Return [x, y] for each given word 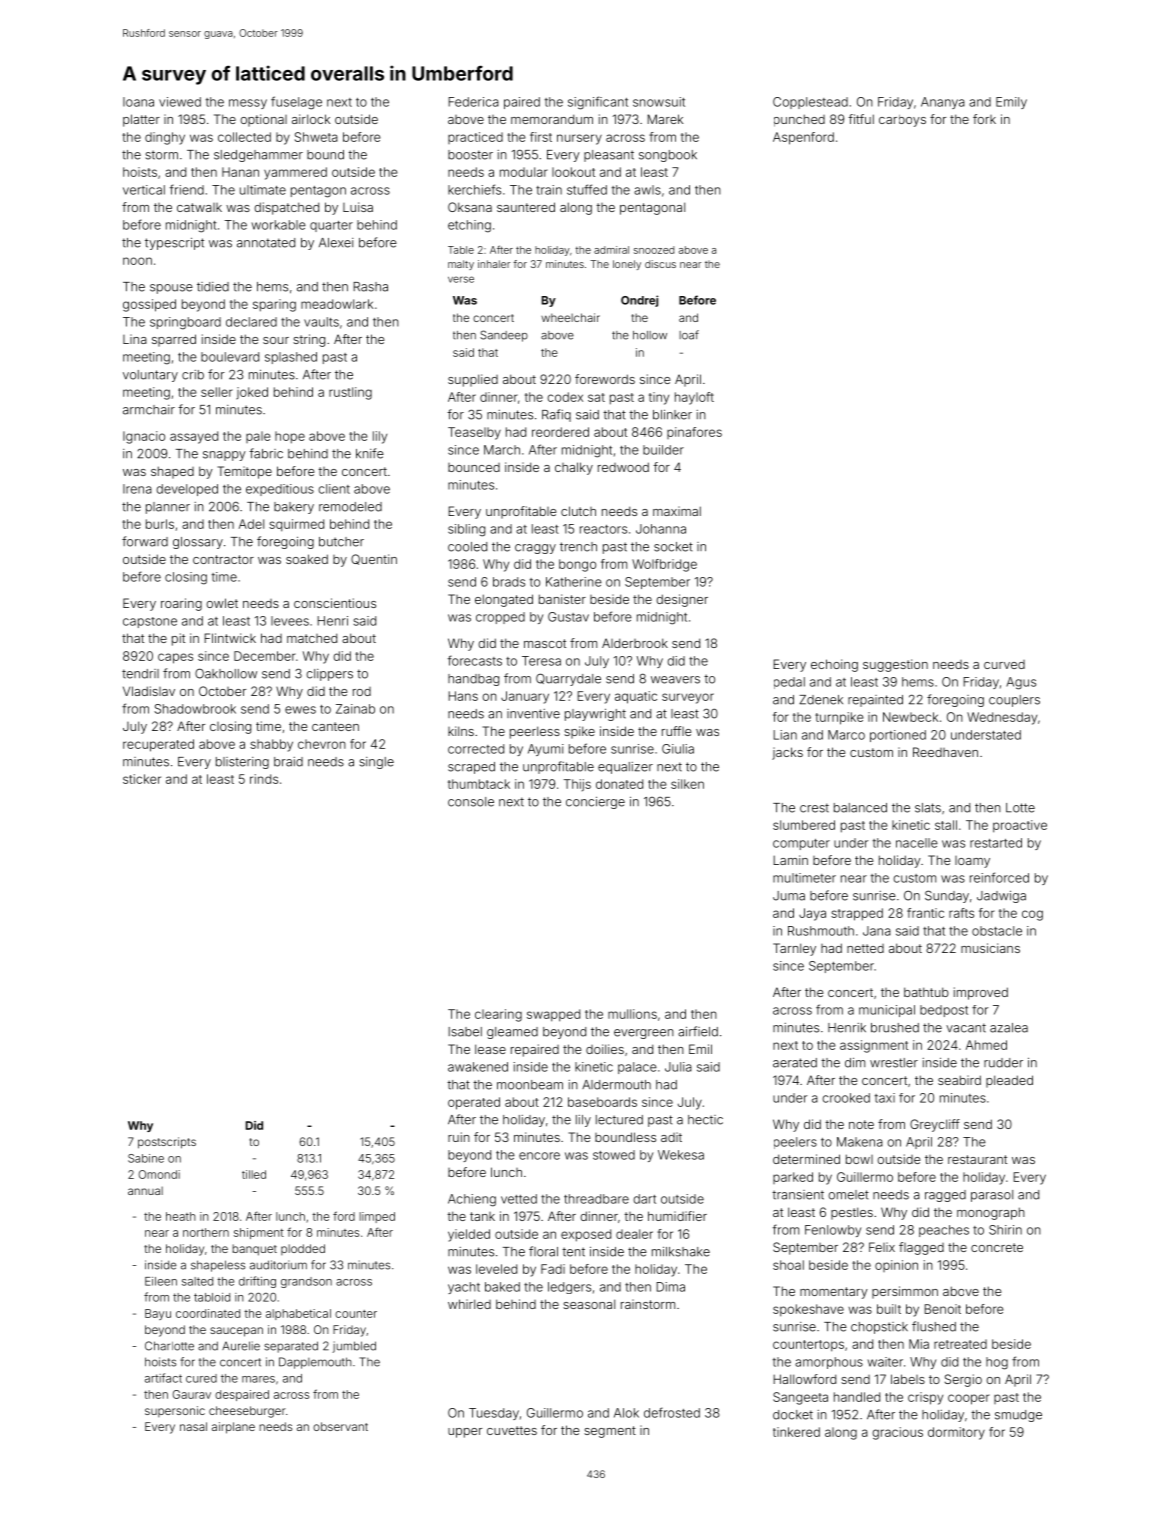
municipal [887, 1011]
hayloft [694, 398]
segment [610, 1432]
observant [340, 1426]
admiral [611, 250]
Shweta [316, 137]
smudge [1018, 1416]
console [471, 802]
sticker [142, 779]
